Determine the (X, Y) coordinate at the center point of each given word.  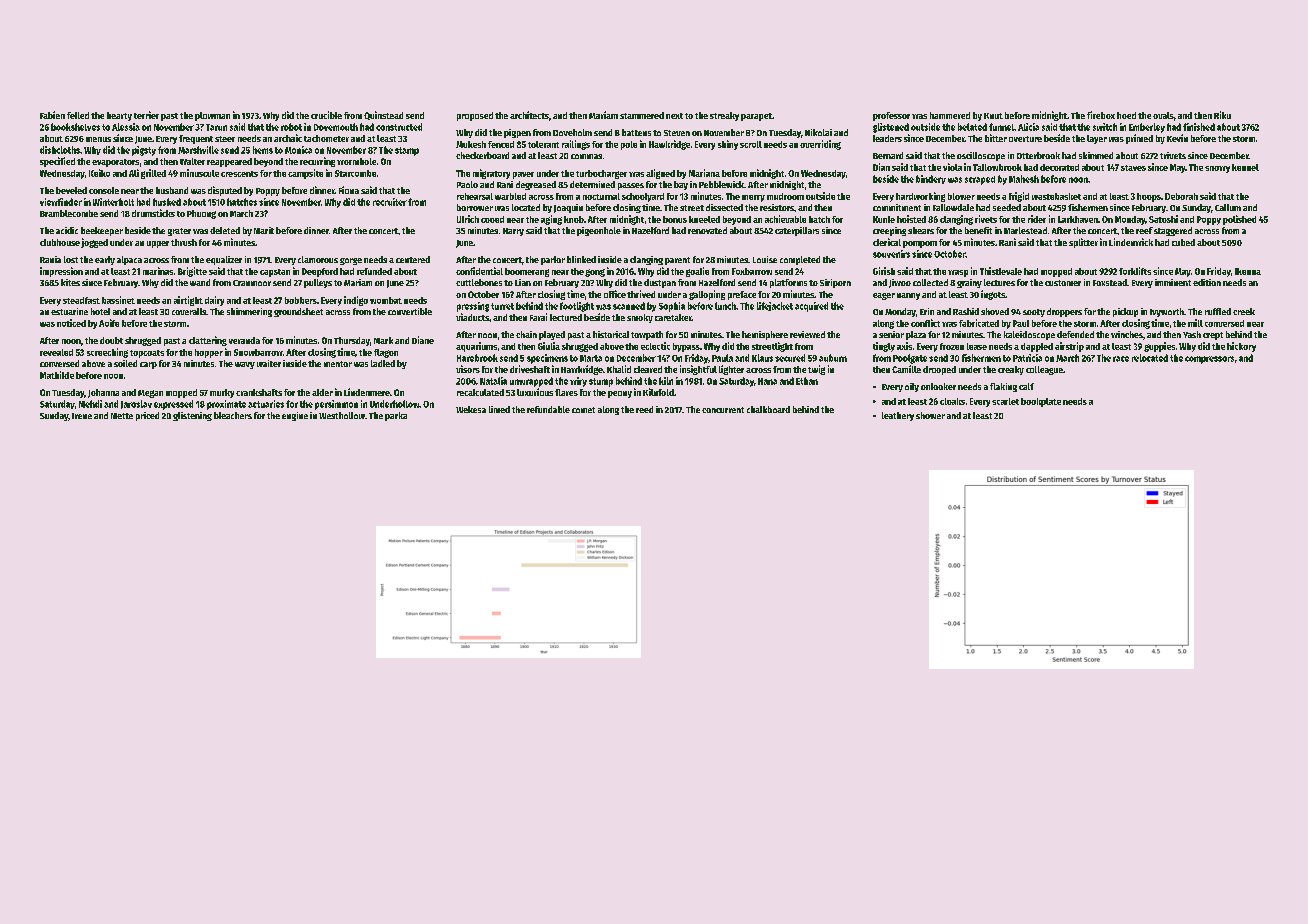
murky (222, 393)
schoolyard (643, 197)
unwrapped (531, 382)
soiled (125, 363)
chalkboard (768, 409)
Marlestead (1025, 230)
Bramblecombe (69, 213)
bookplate (1041, 402)
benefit (978, 230)
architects (529, 115)
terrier (146, 115)
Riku (1222, 115)
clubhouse (60, 242)
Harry (513, 232)
